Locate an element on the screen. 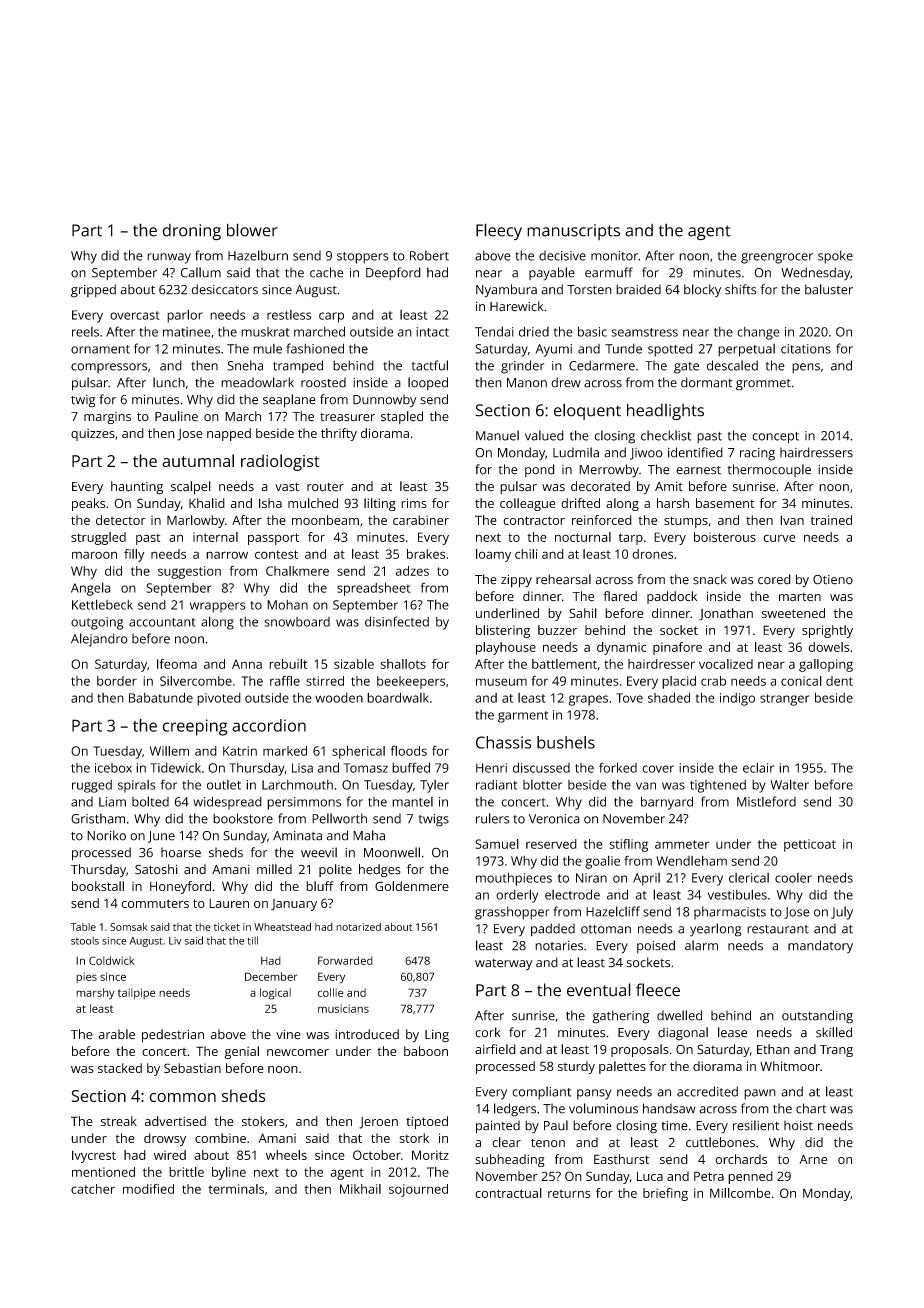  April is located at coordinates (646, 879).
